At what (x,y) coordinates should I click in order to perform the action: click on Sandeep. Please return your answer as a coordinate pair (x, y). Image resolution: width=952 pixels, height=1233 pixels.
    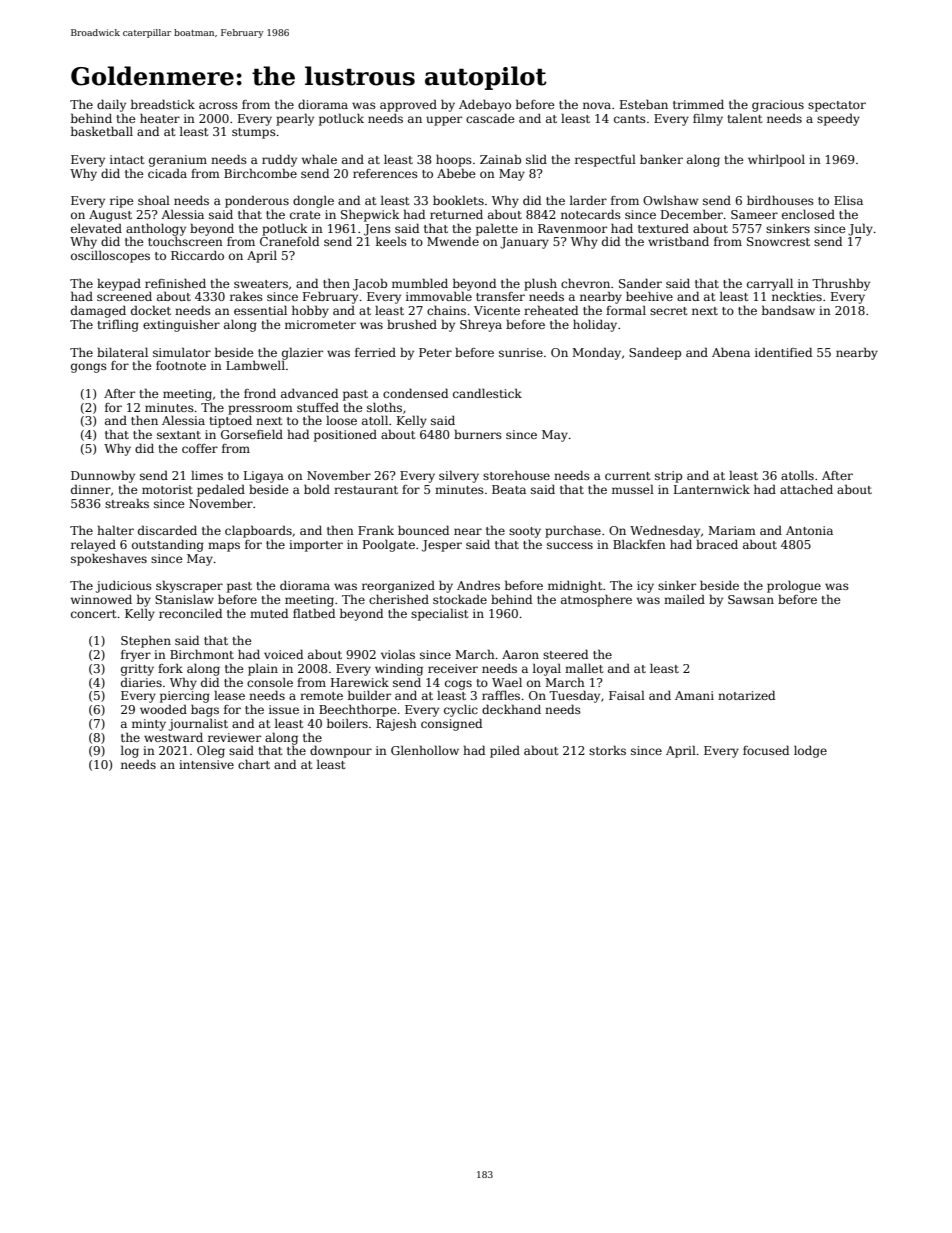
    Looking at the image, I should click on (655, 353).
